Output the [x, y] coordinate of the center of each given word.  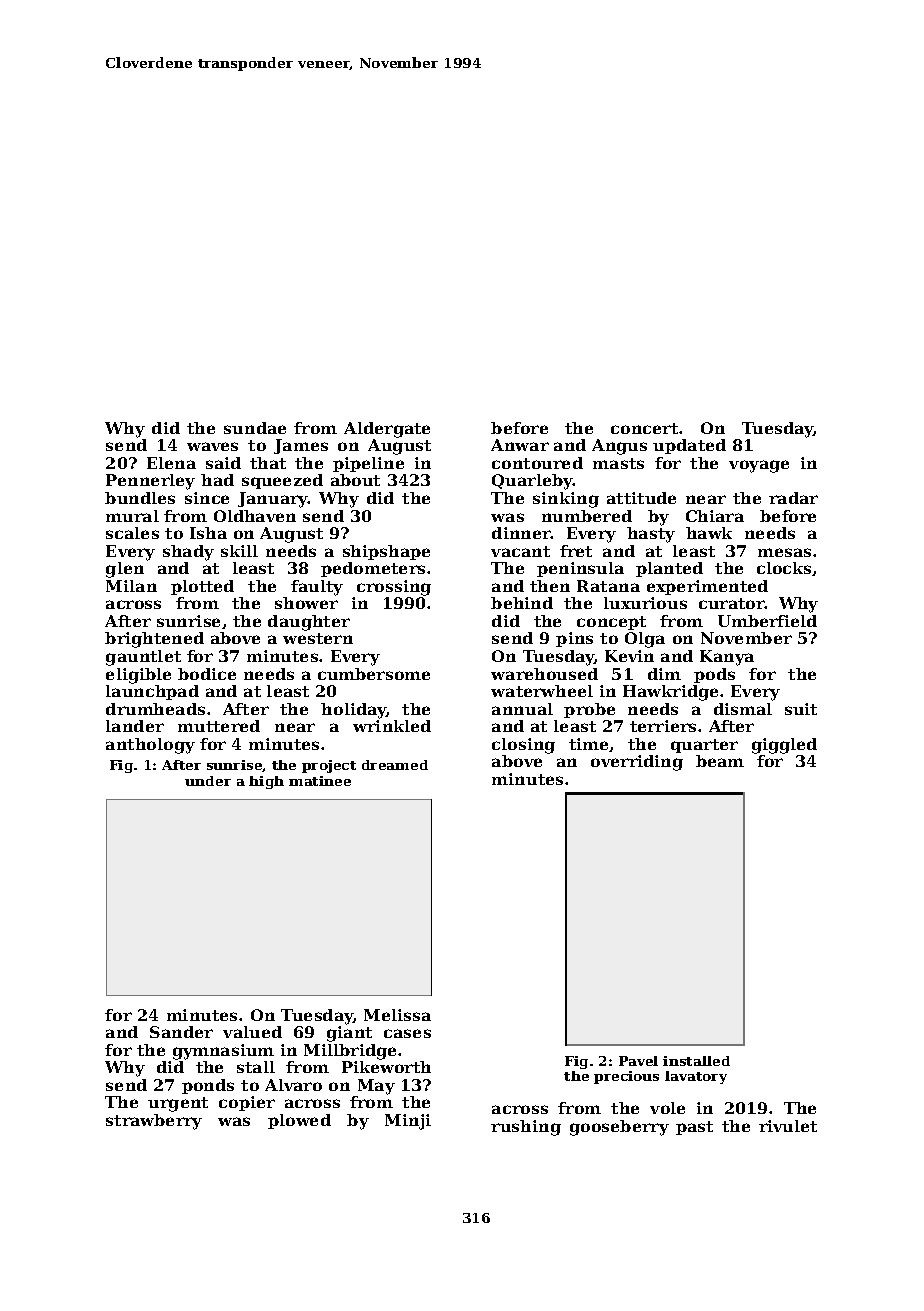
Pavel [638, 1061]
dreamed [395, 765]
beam [720, 761]
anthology [150, 746]
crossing [394, 588]
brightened [154, 640]
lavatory [696, 1077]
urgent [178, 1104]
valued [252, 1032]
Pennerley [150, 482]
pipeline [368, 464]
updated [689, 446]
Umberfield [767, 621]
